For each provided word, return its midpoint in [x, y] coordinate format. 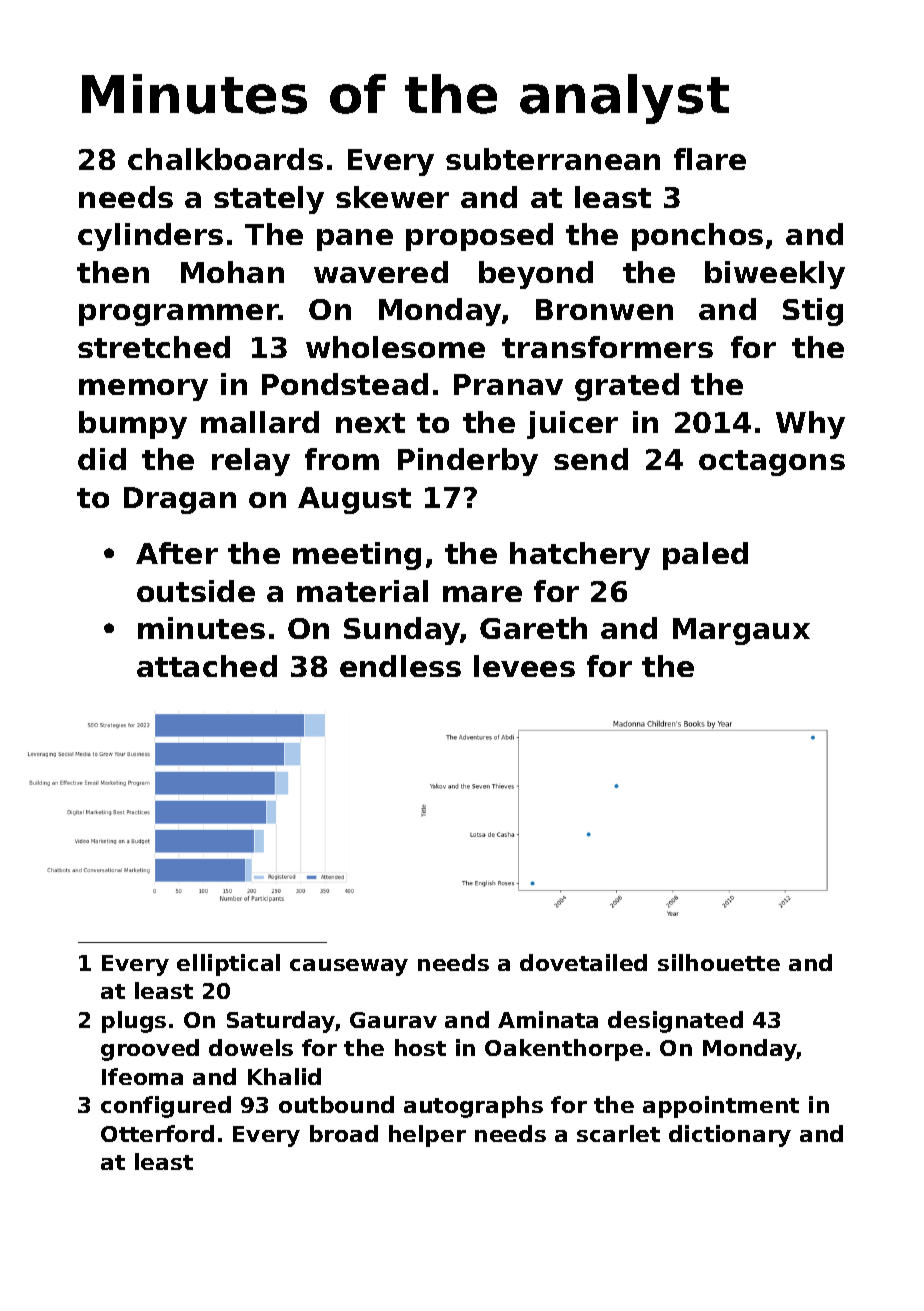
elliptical [228, 965]
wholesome [395, 347]
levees [524, 666]
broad [344, 1133]
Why [810, 425]
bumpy [133, 425]
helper [427, 1136]
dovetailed [583, 962]
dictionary [730, 1136]
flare [710, 159]
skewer [392, 197]
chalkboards [225, 159]
